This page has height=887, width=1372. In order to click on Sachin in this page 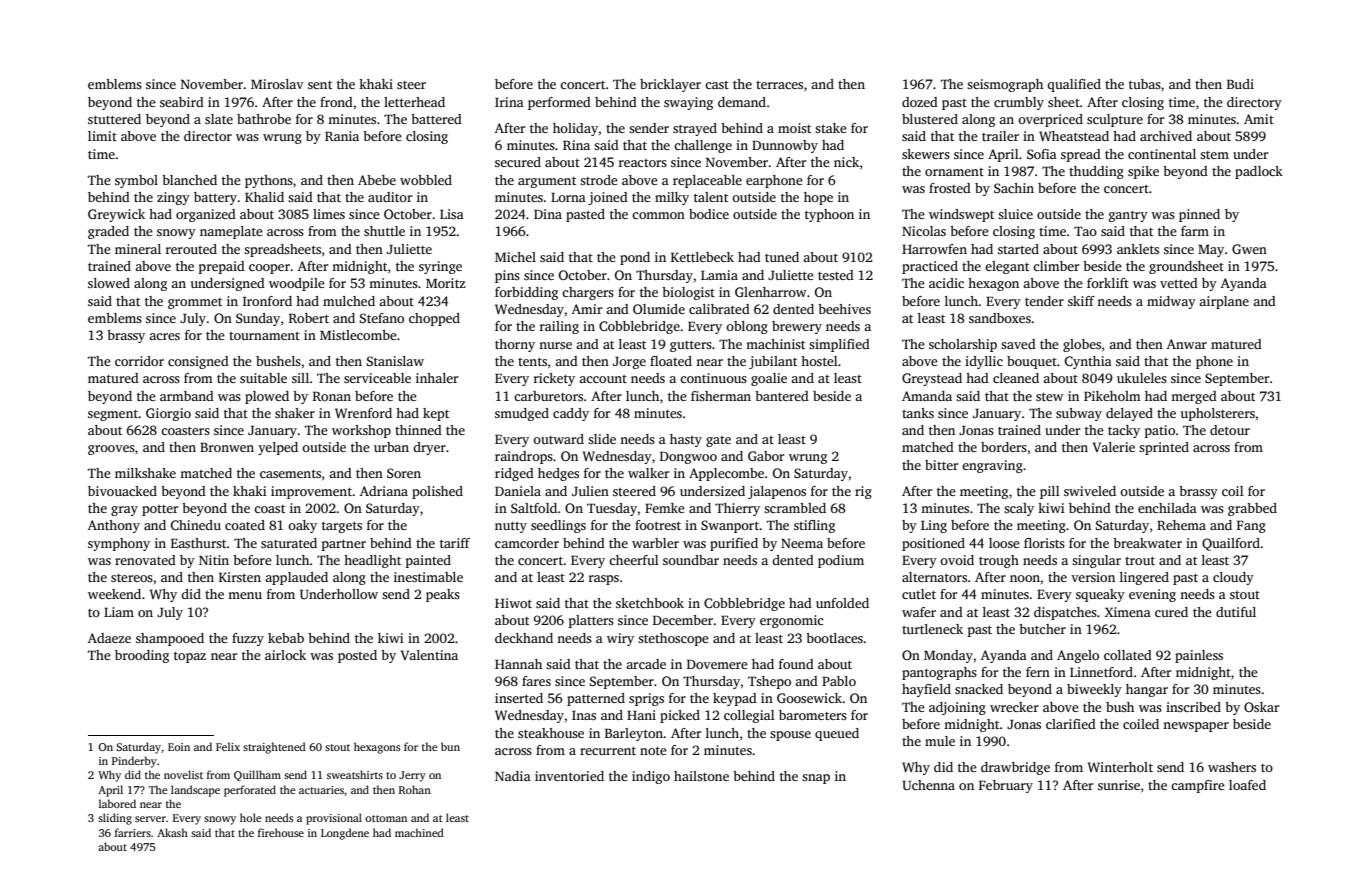, I will do `click(1014, 188)`.
